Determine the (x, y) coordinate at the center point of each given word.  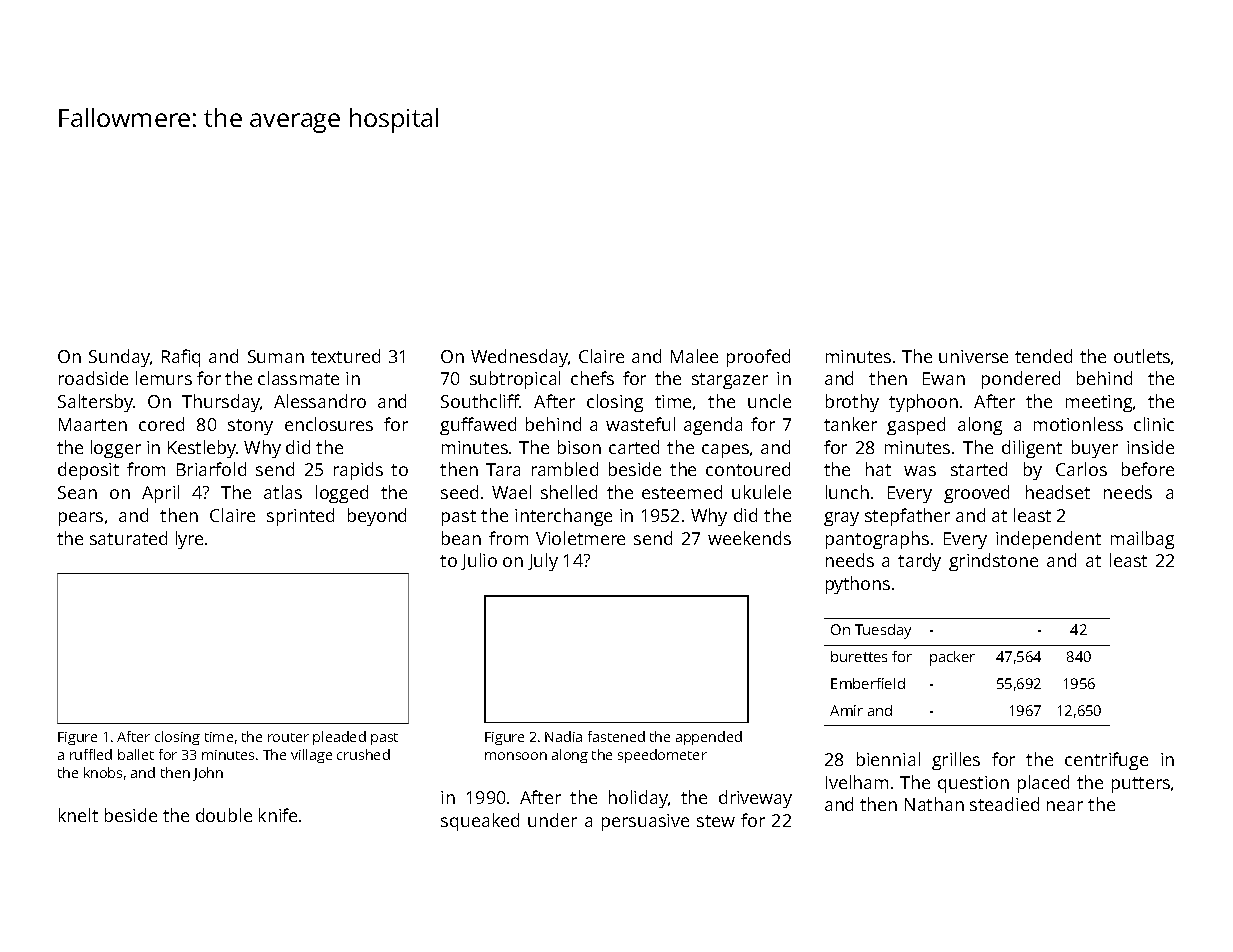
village (311, 756)
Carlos (1081, 469)
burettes (859, 656)
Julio (479, 561)
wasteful (640, 424)
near (1065, 806)
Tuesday (883, 631)
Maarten (93, 424)
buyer (1095, 449)
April (160, 494)
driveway (755, 799)
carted (634, 447)
